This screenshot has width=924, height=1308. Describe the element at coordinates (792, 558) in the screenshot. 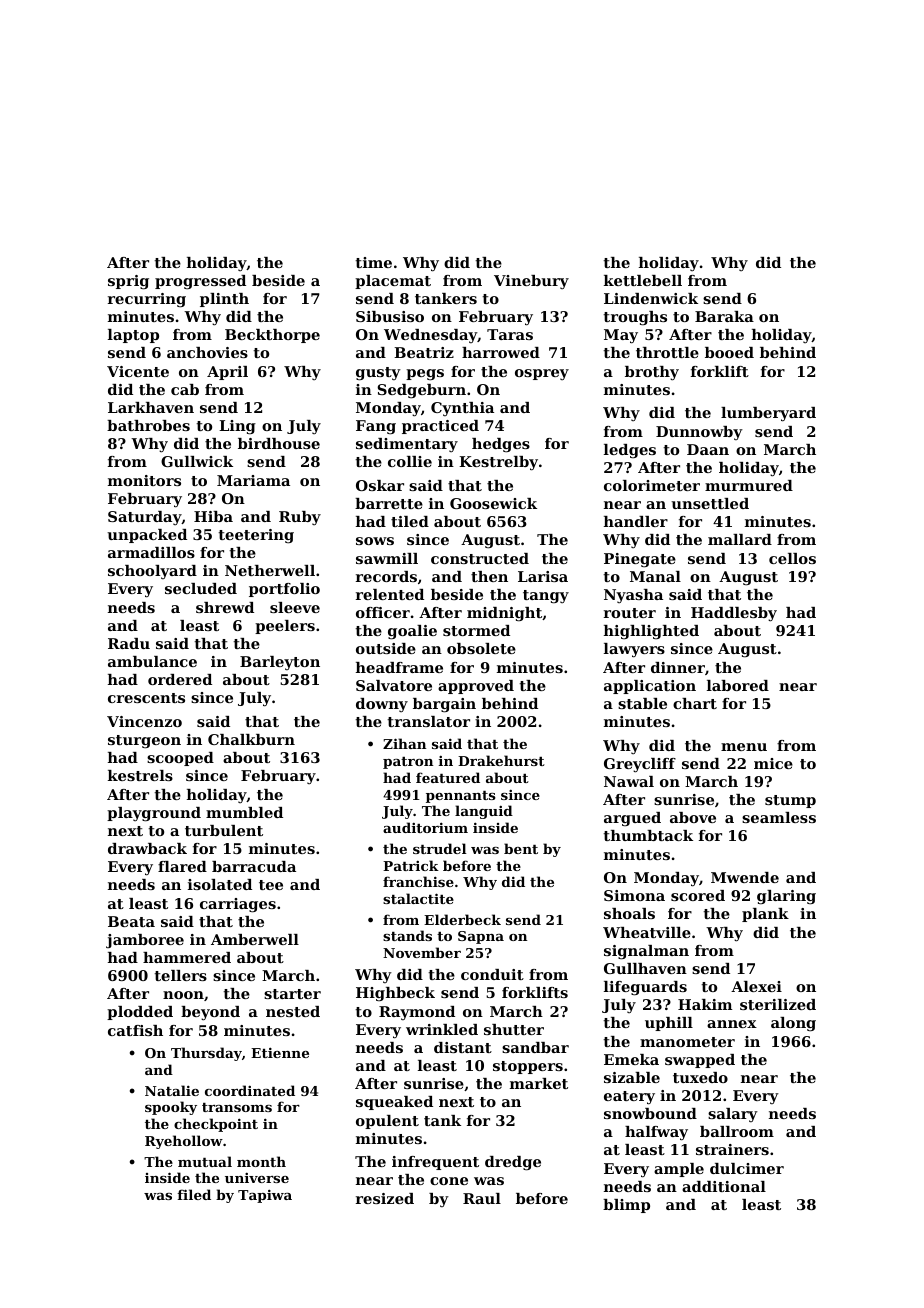

I see `cellos` at that location.
